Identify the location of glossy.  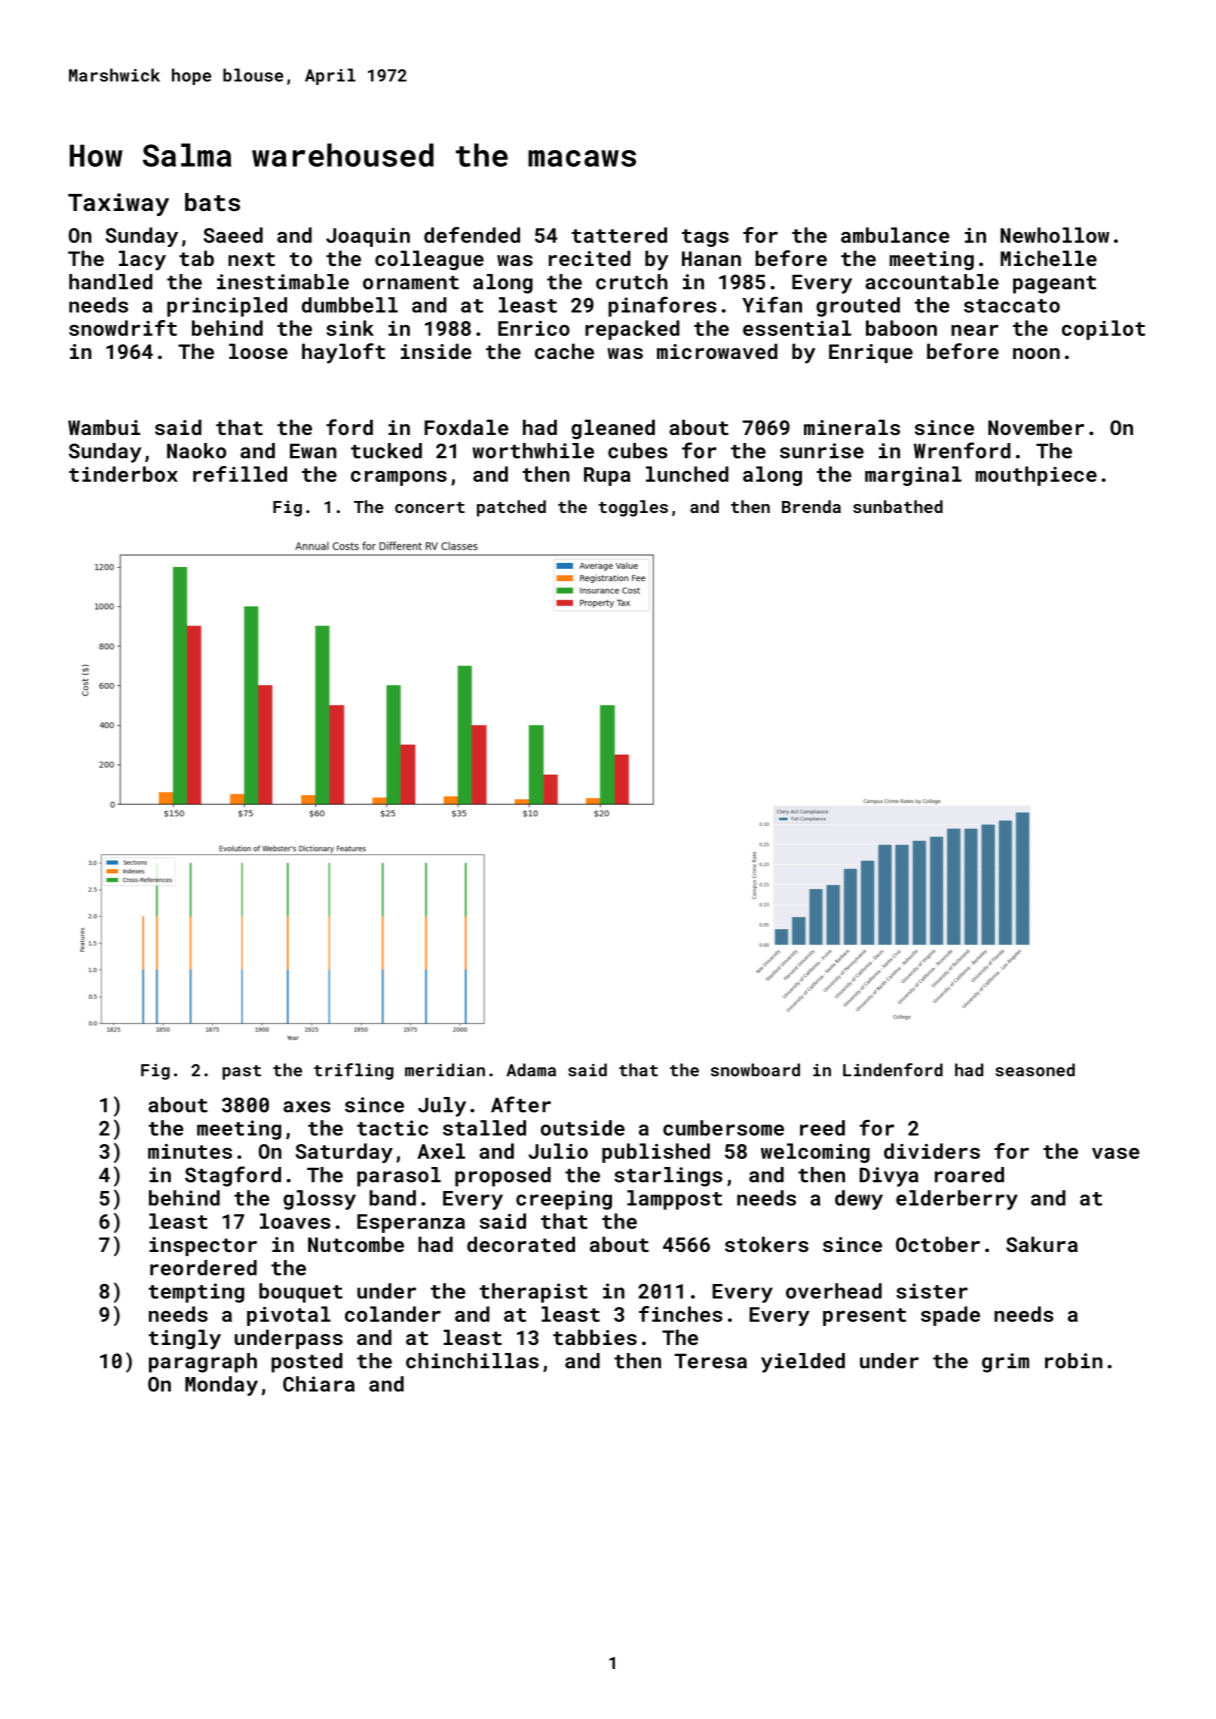
(319, 1200).
